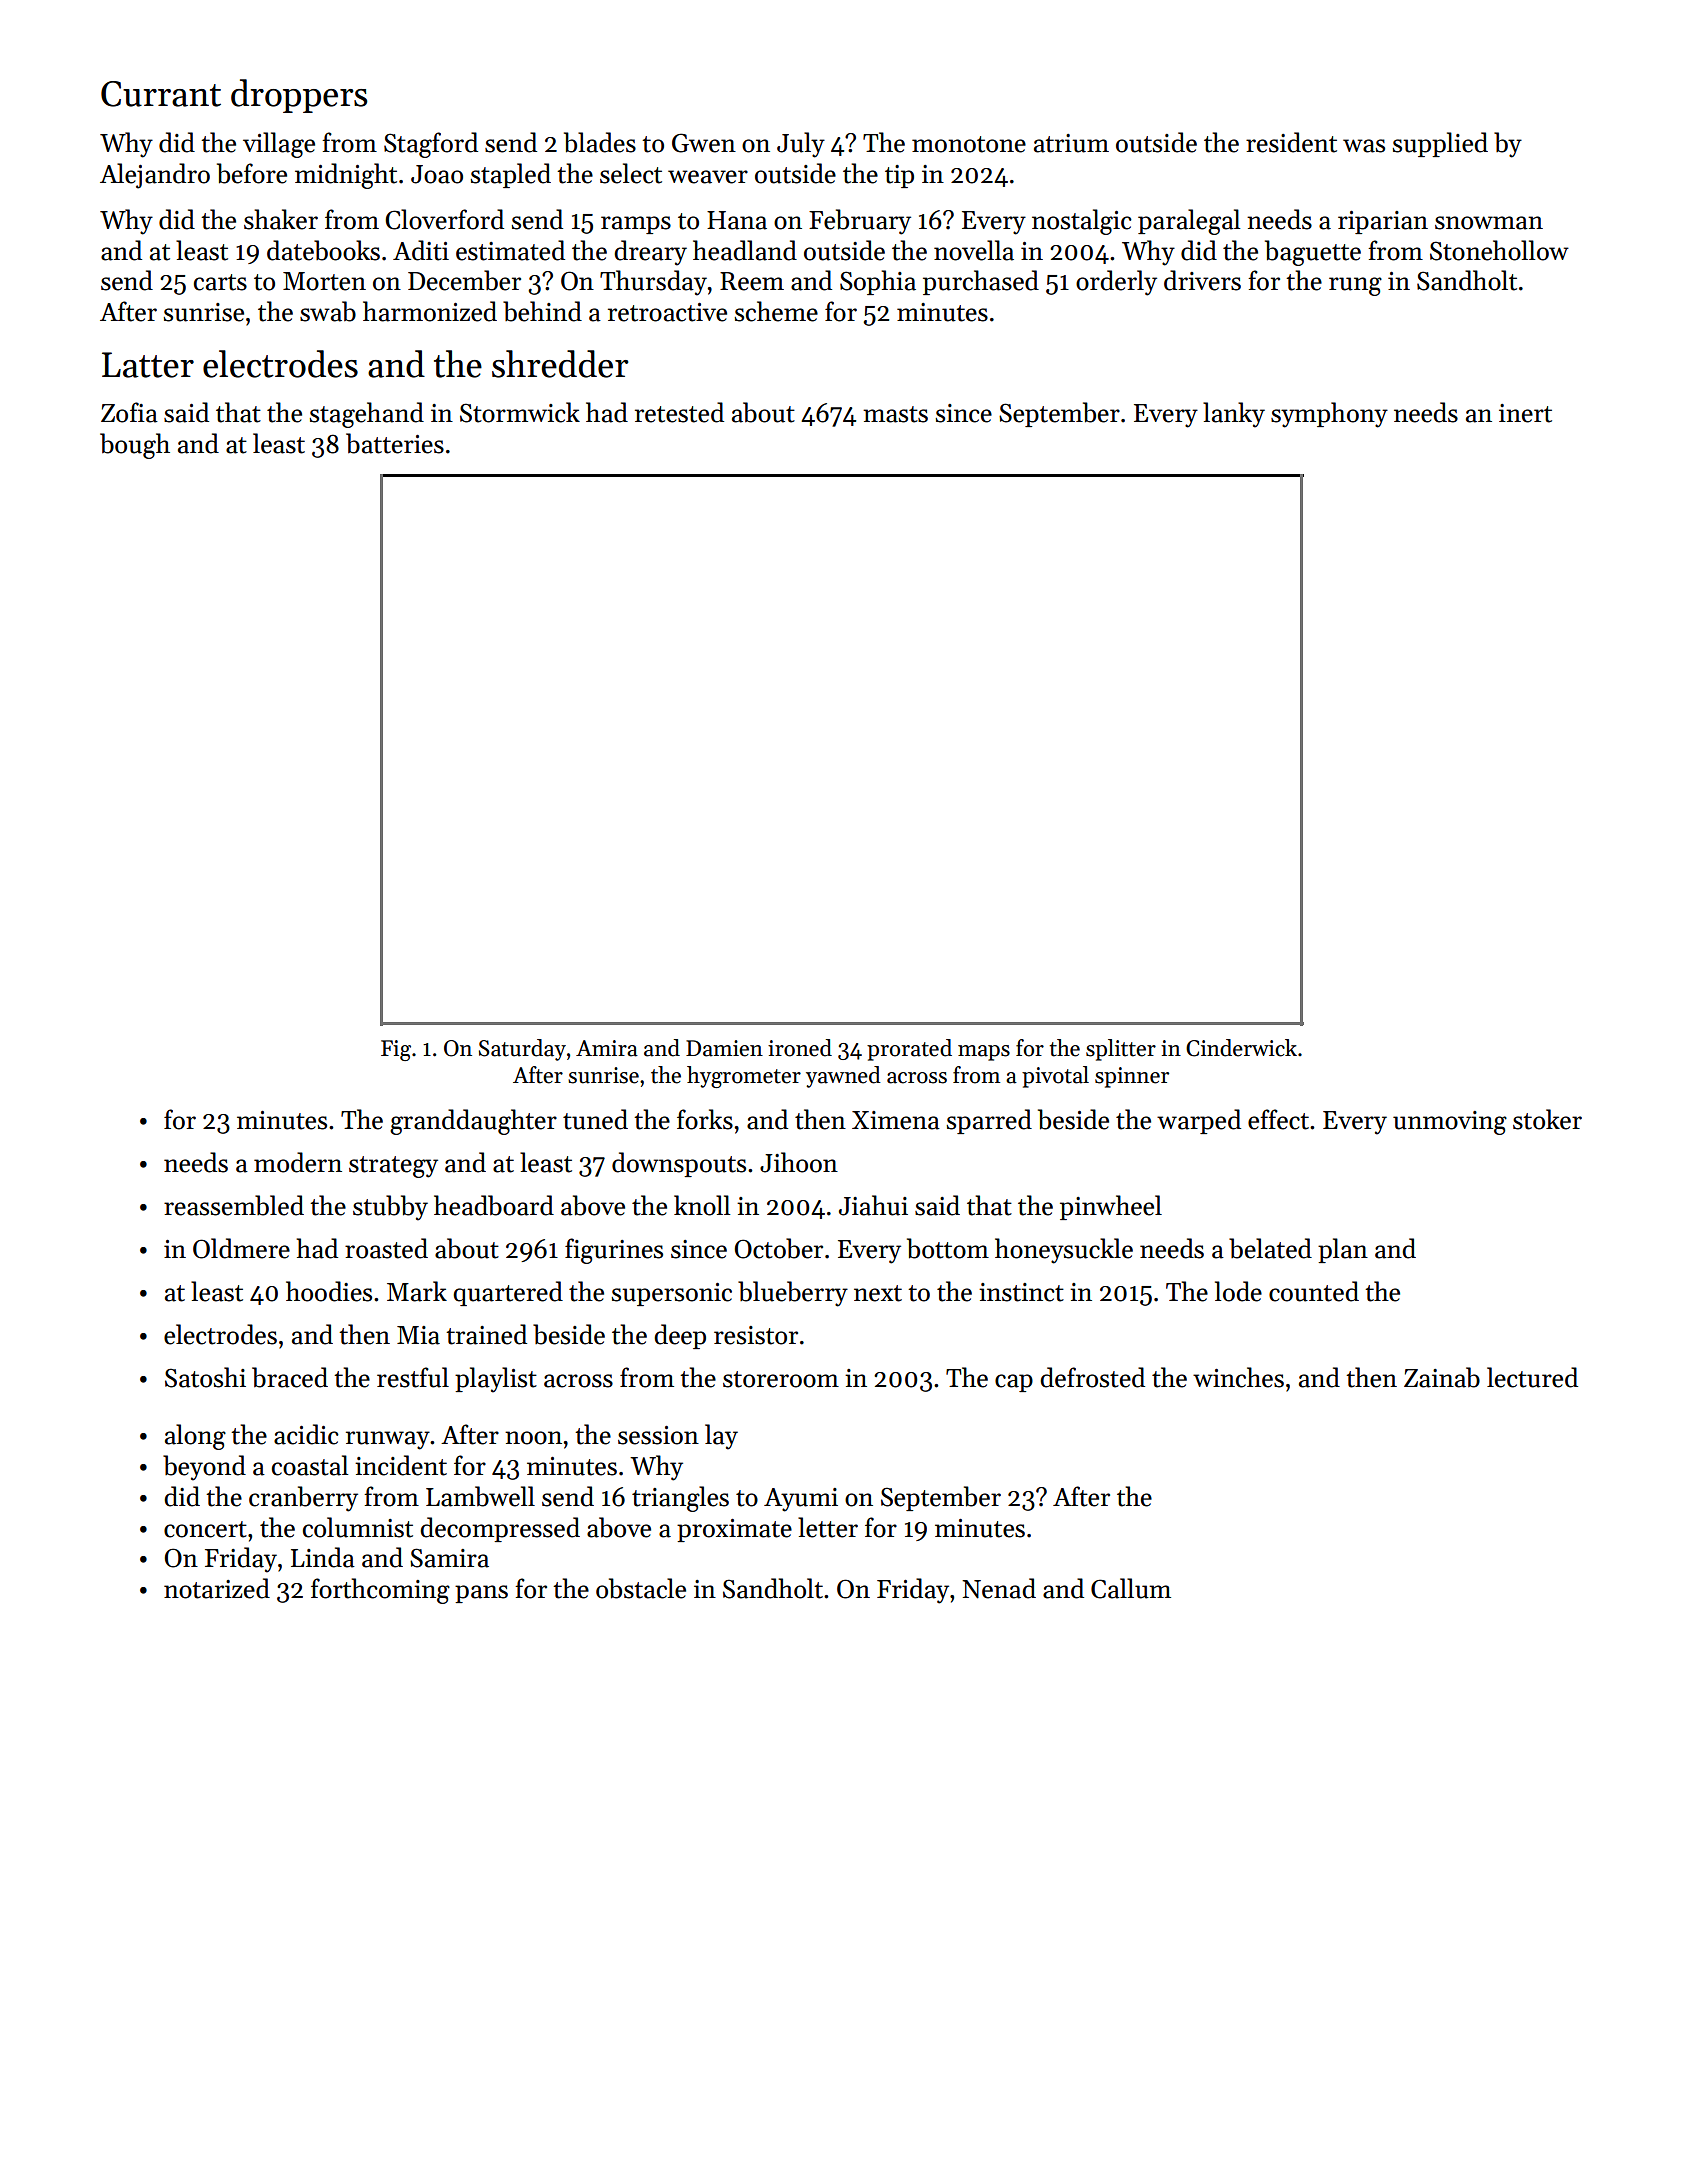  I want to click on blades, so click(600, 142).
